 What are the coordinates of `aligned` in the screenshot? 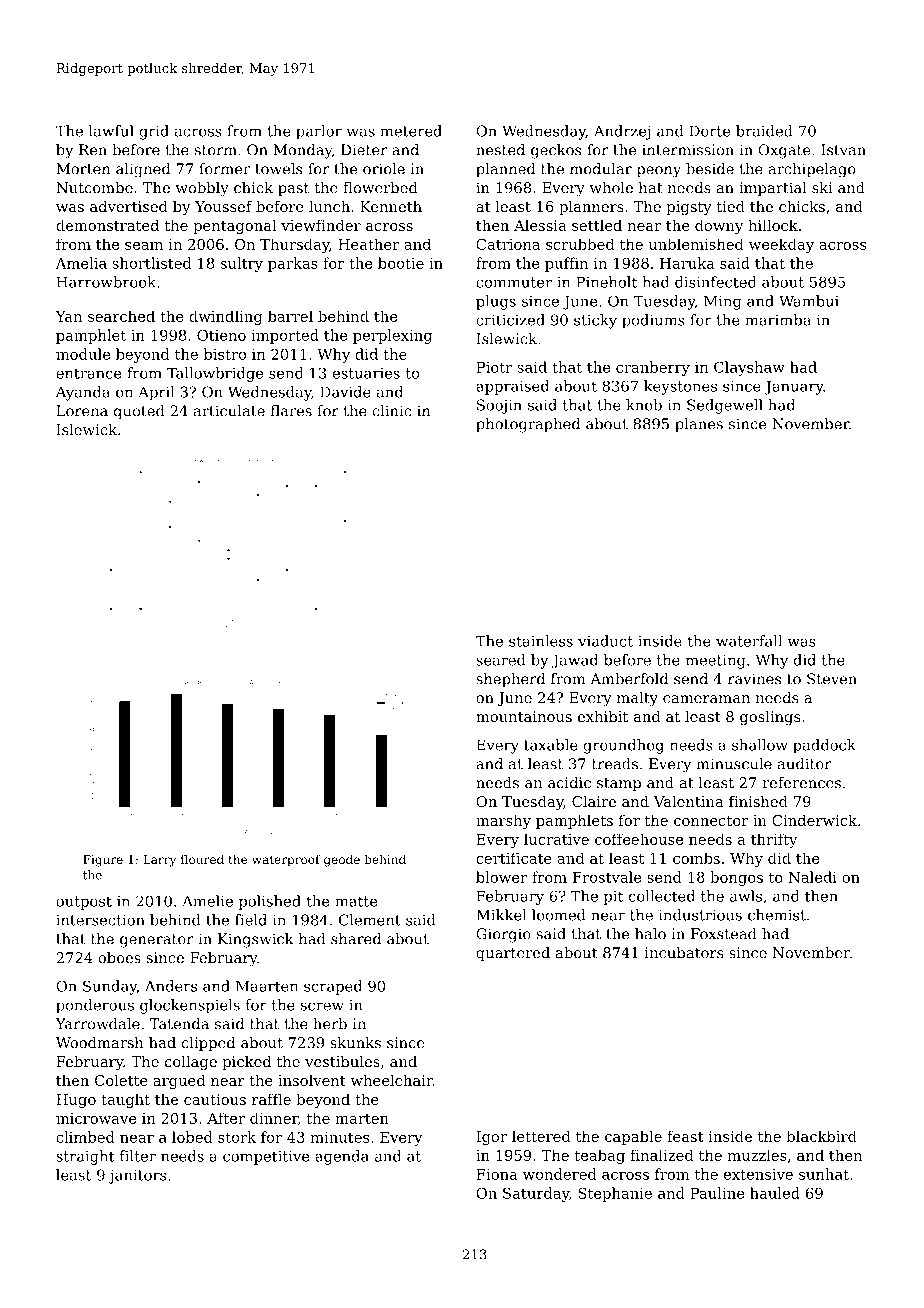 It's located at (143, 170).
